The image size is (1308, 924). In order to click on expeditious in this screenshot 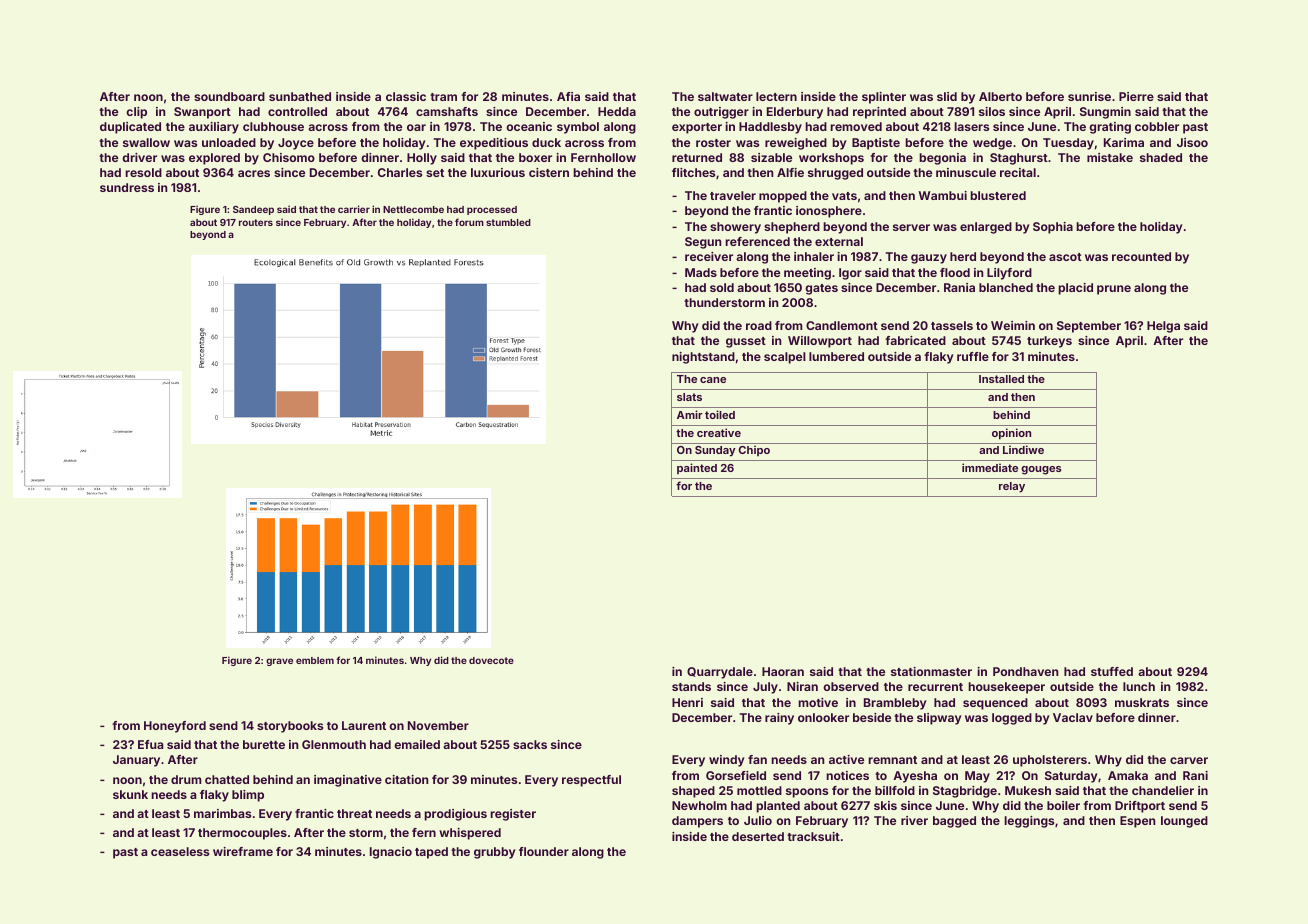, I will do `click(494, 144)`.
